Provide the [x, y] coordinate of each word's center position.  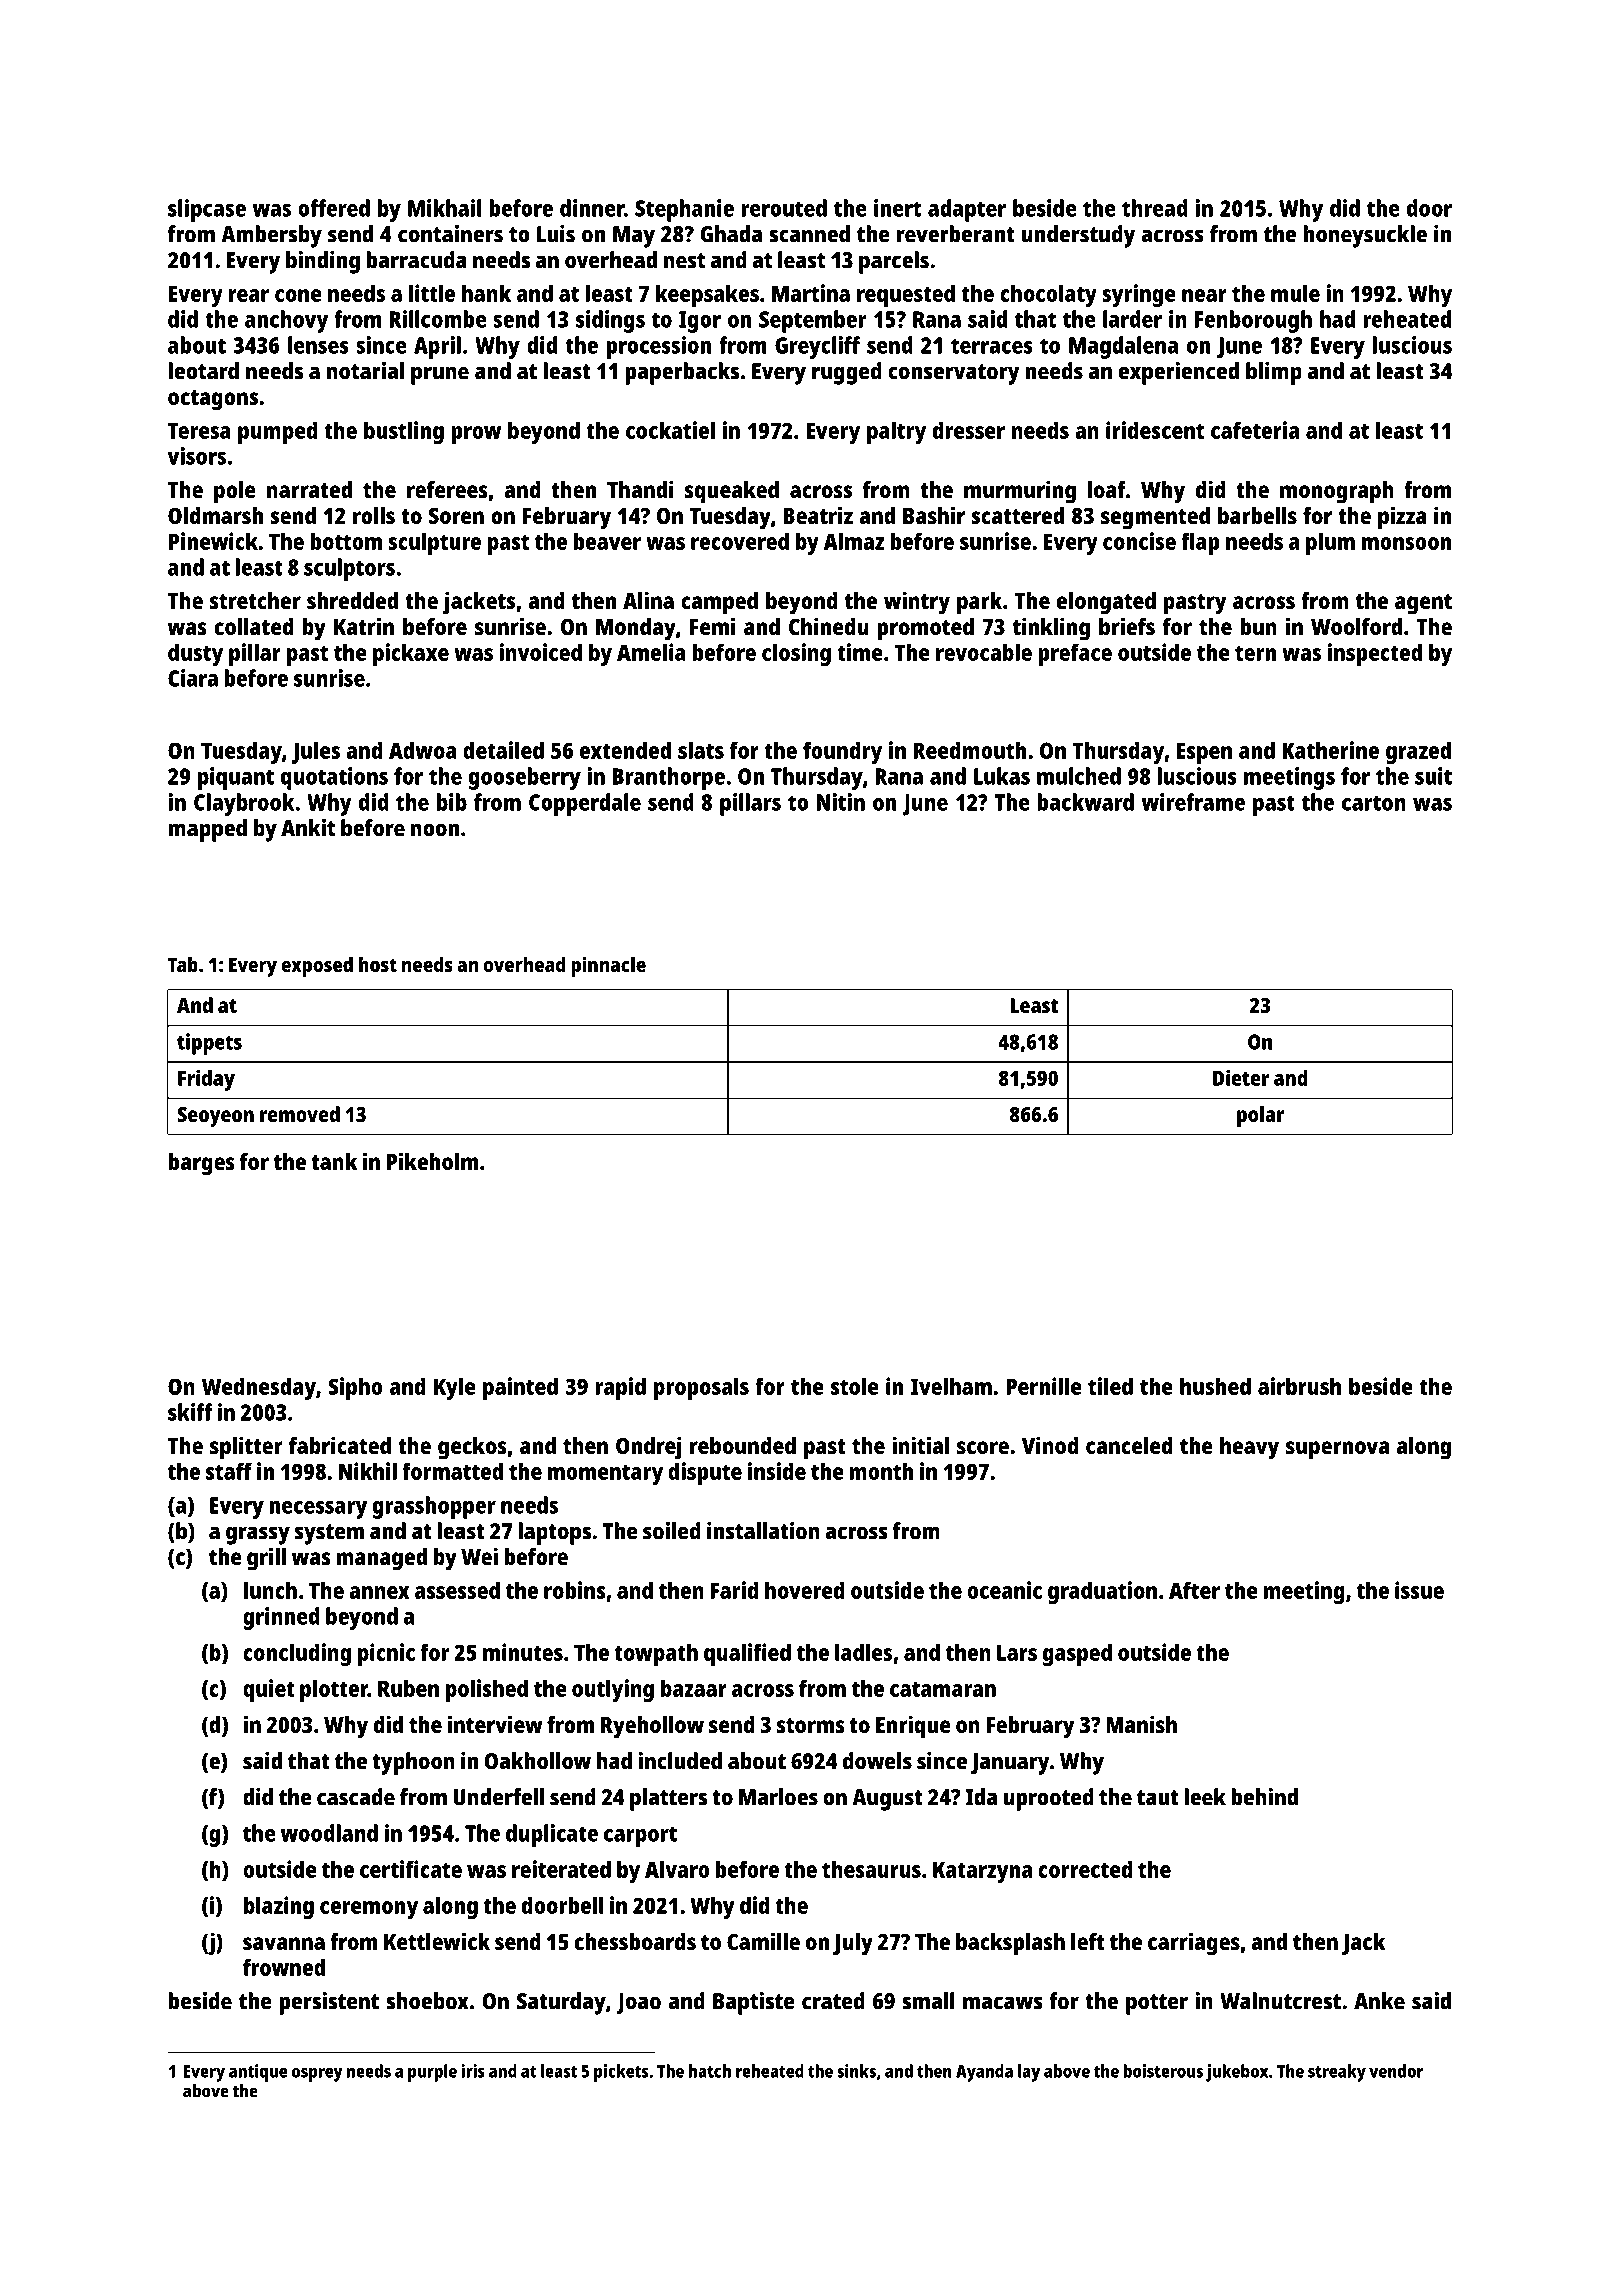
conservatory [954, 374]
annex [379, 1592]
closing [796, 654]
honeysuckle [1365, 236]
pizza [1402, 518]
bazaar [694, 1688]
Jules [316, 752]
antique [258, 2073]
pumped [278, 432]
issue [1419, 1590]
